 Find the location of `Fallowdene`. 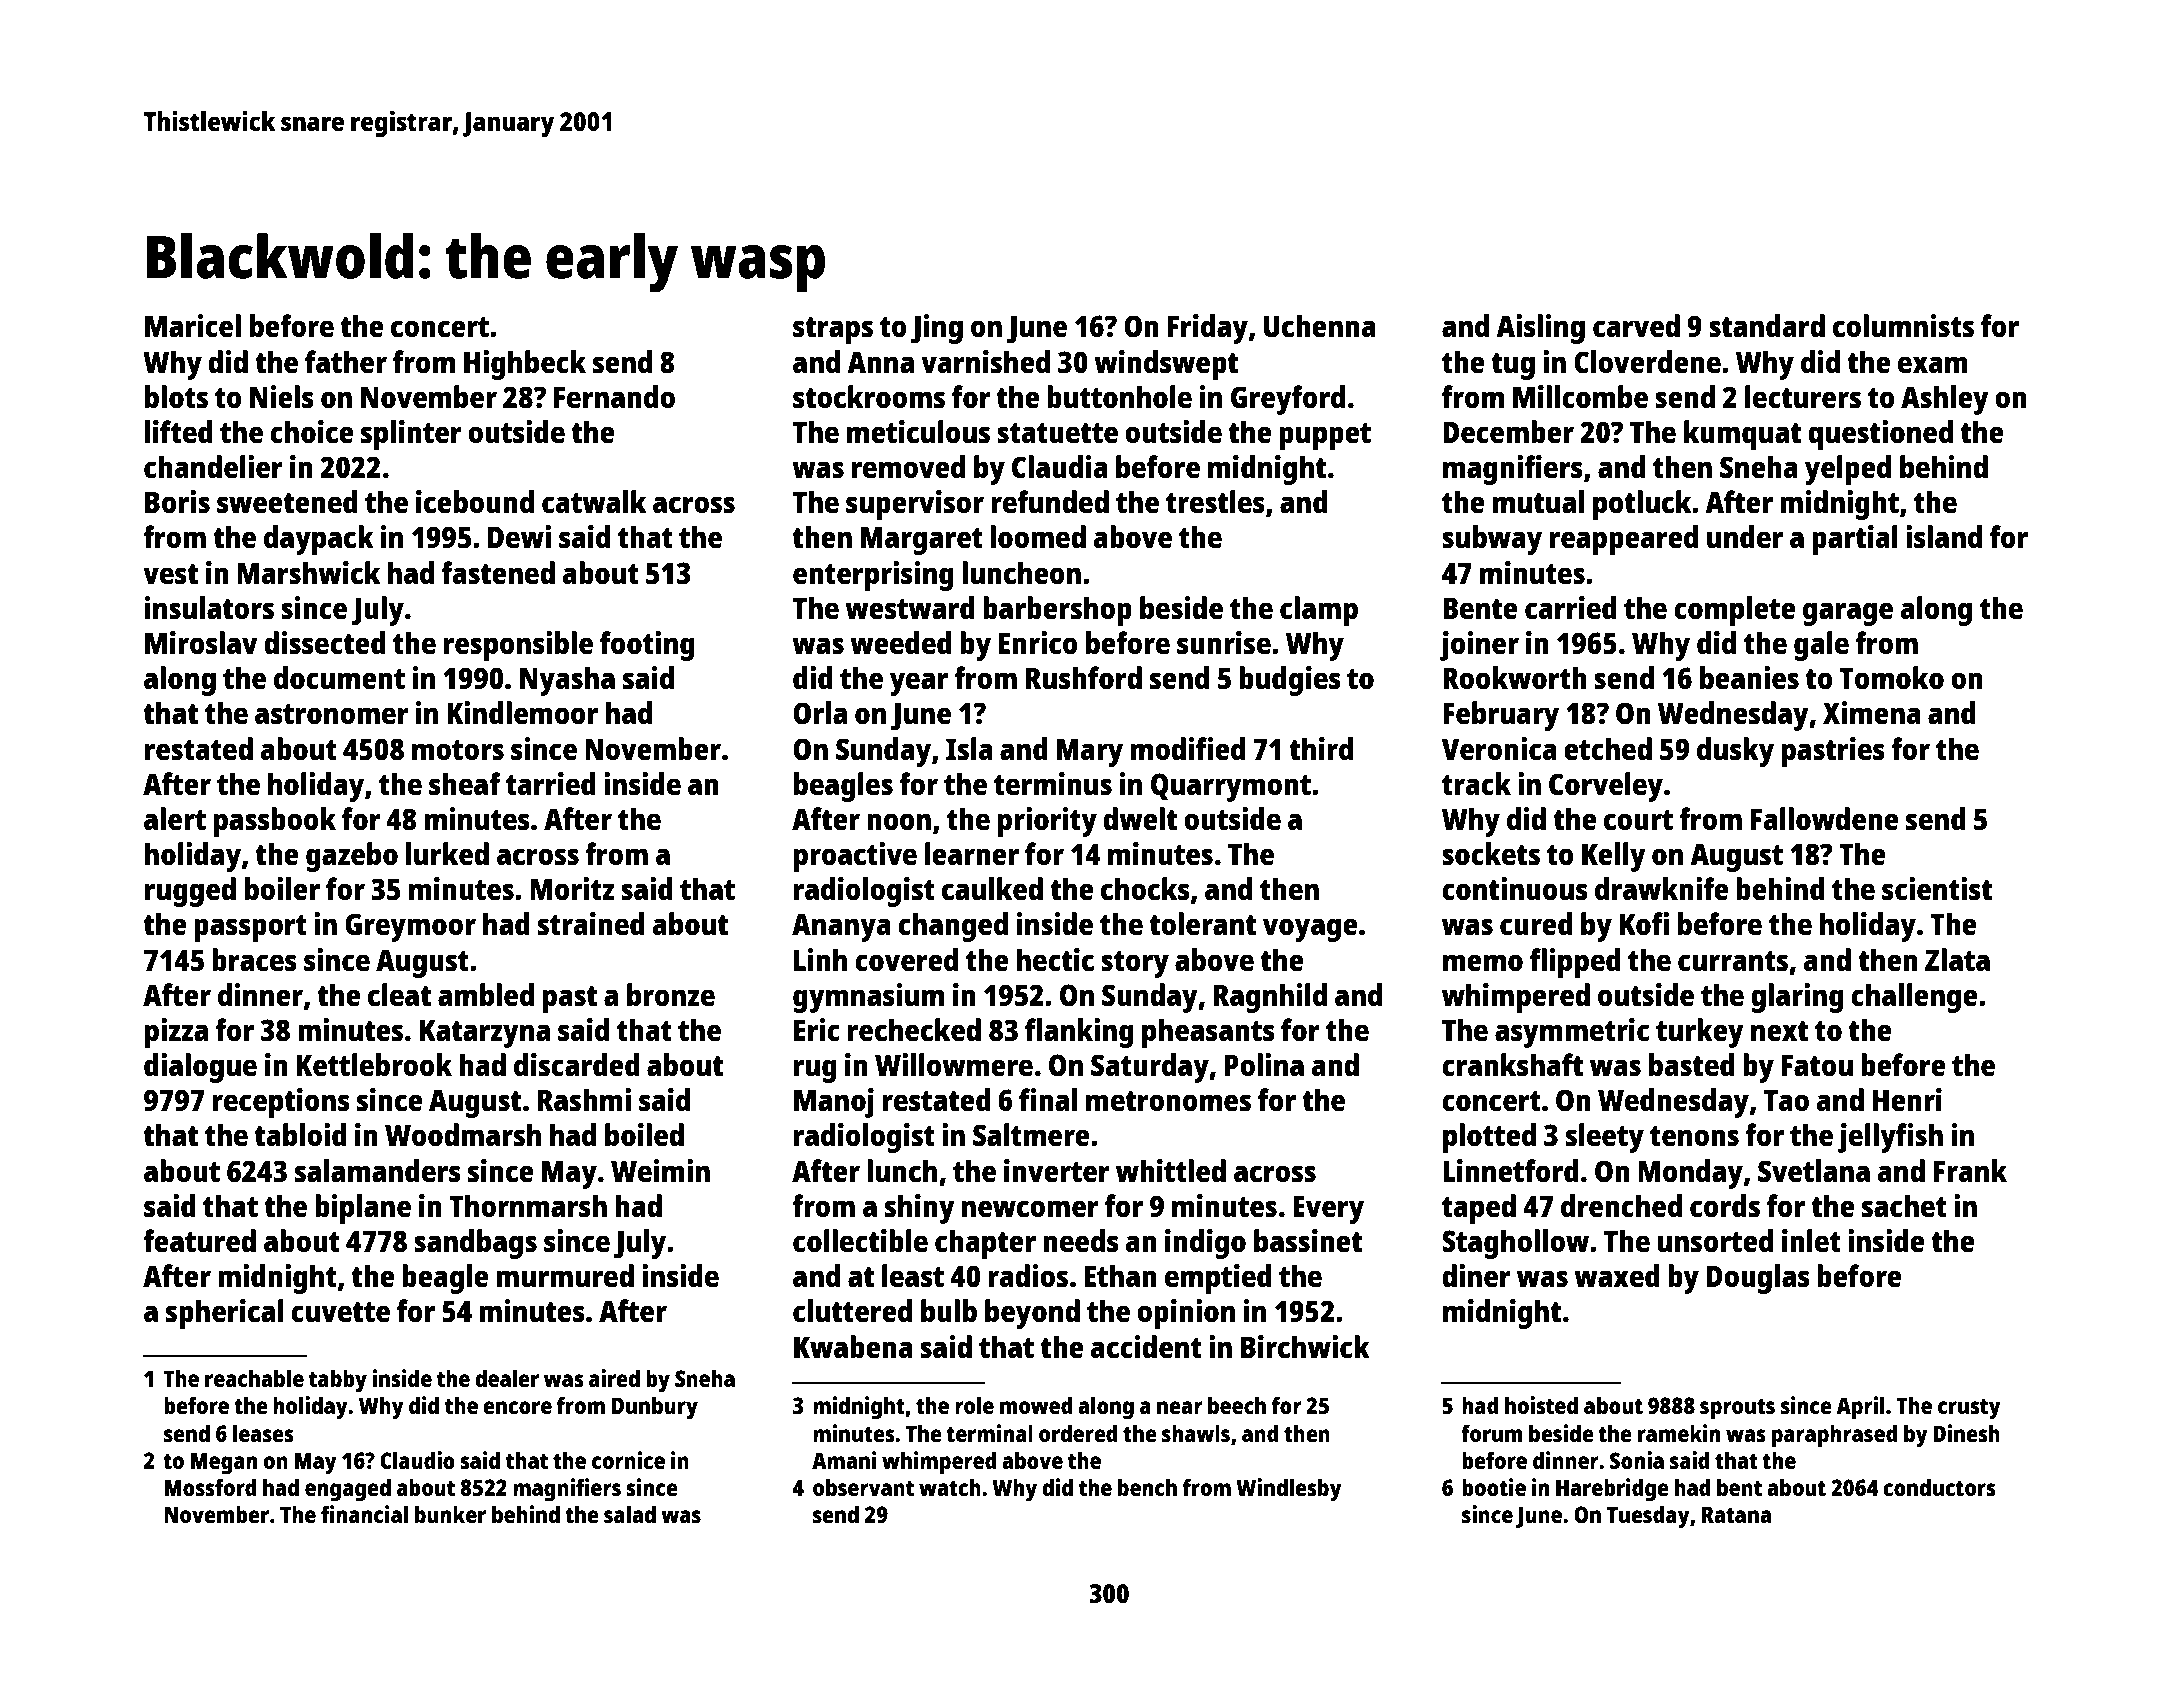

Fallowdene is located at coordinates (1825, 818).
